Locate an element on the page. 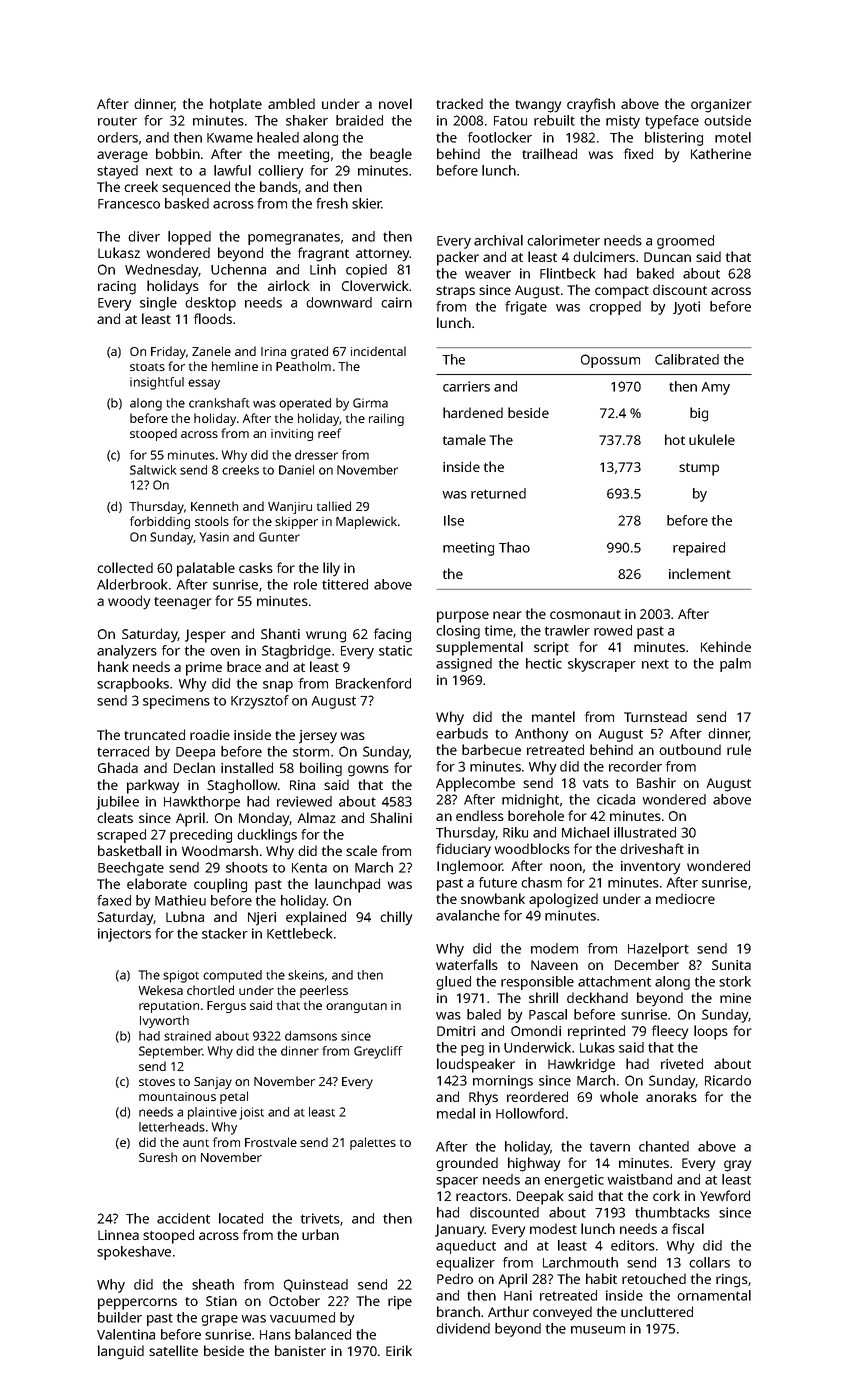 This document has height=1400, width=849. languid is located at coordinates (121, 1352).
